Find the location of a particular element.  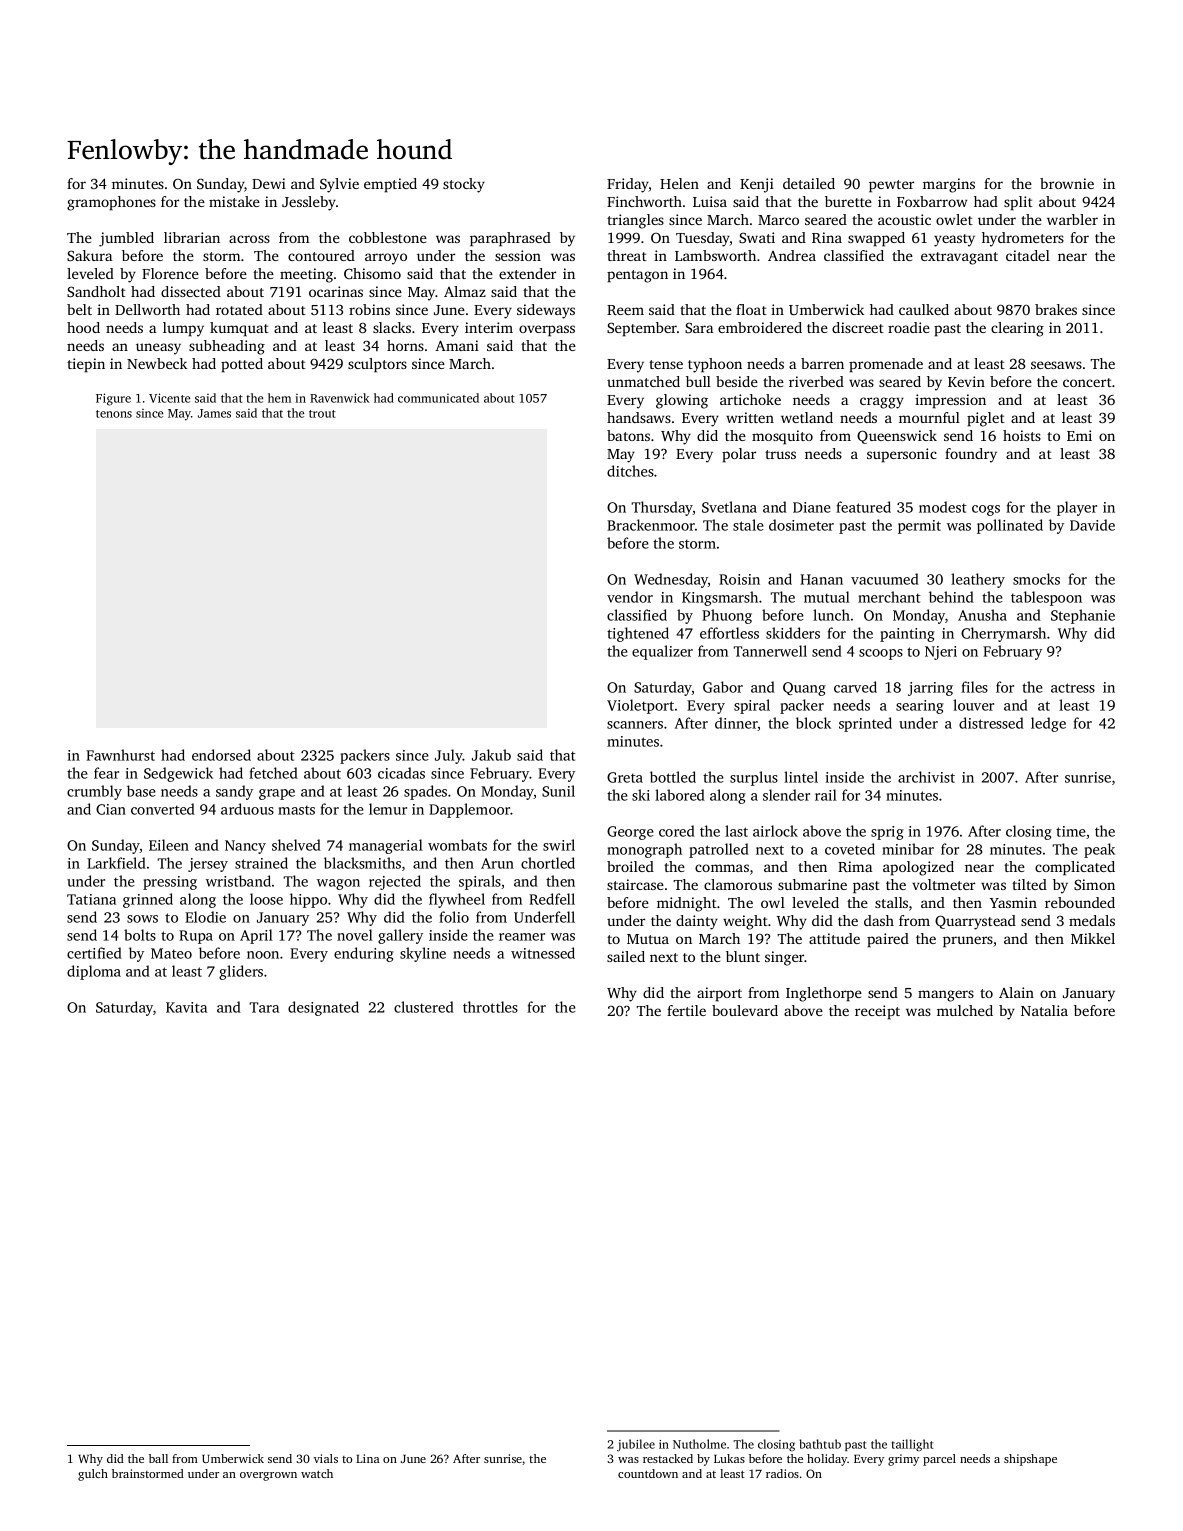

barren is located at coordinates (822, 363).
